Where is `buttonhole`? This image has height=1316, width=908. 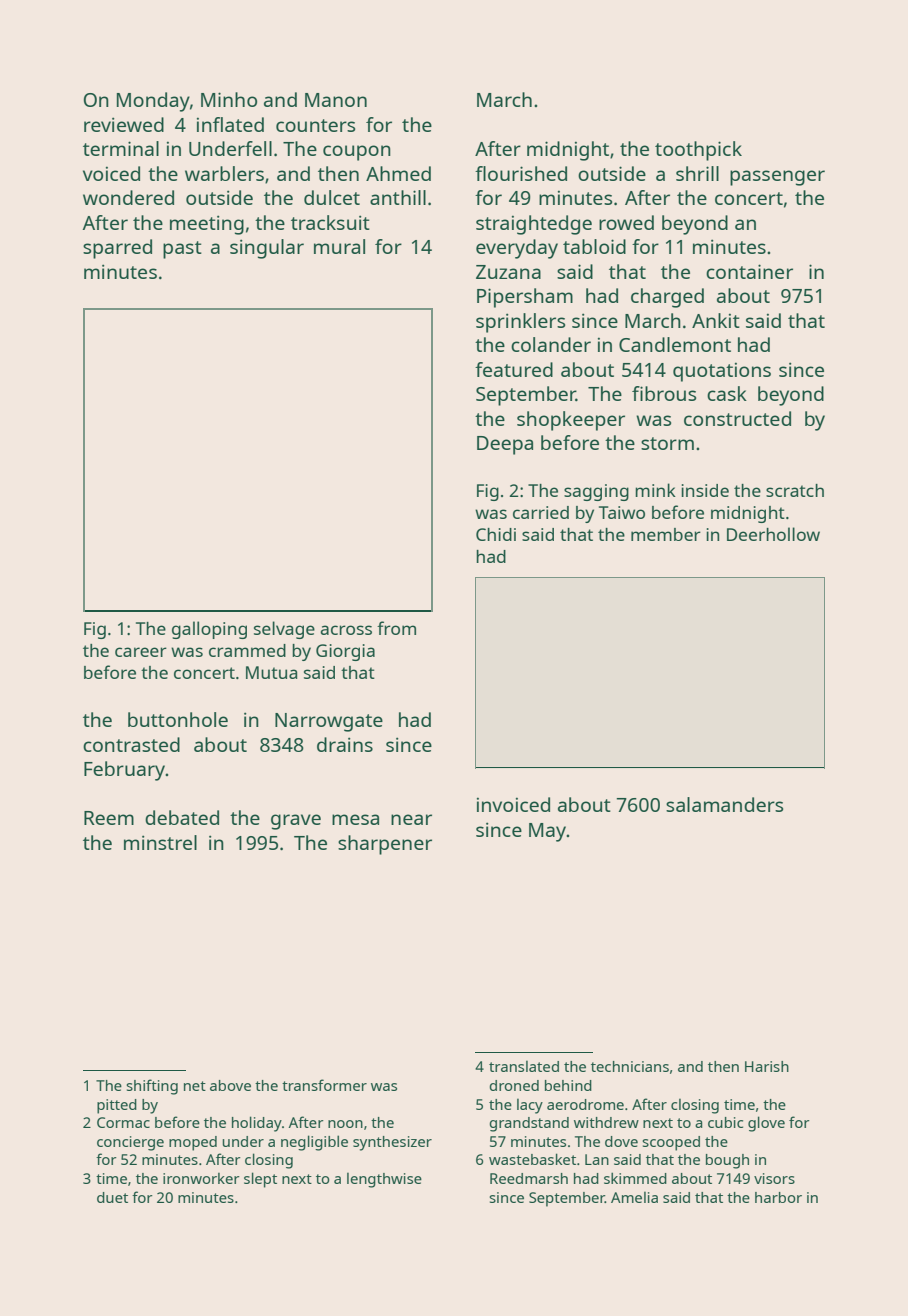
buttonhole is located at coordinates (178, 719).
